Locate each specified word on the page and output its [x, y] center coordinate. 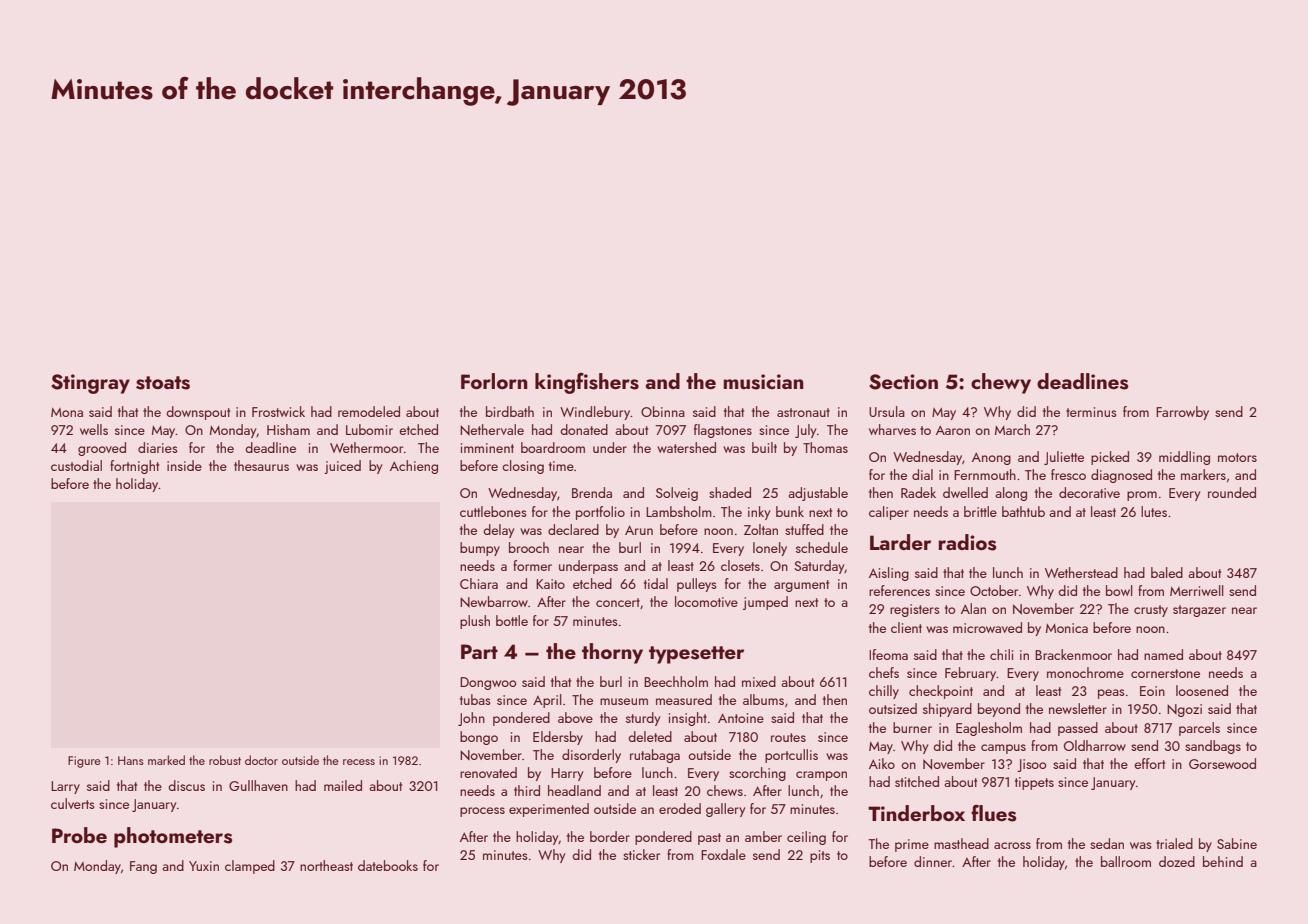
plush [475, 622]
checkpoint [941, 692]
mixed [759, 681]
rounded [1232, 492]
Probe [79, 835]
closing [523, 467]
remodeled [369, 411]
